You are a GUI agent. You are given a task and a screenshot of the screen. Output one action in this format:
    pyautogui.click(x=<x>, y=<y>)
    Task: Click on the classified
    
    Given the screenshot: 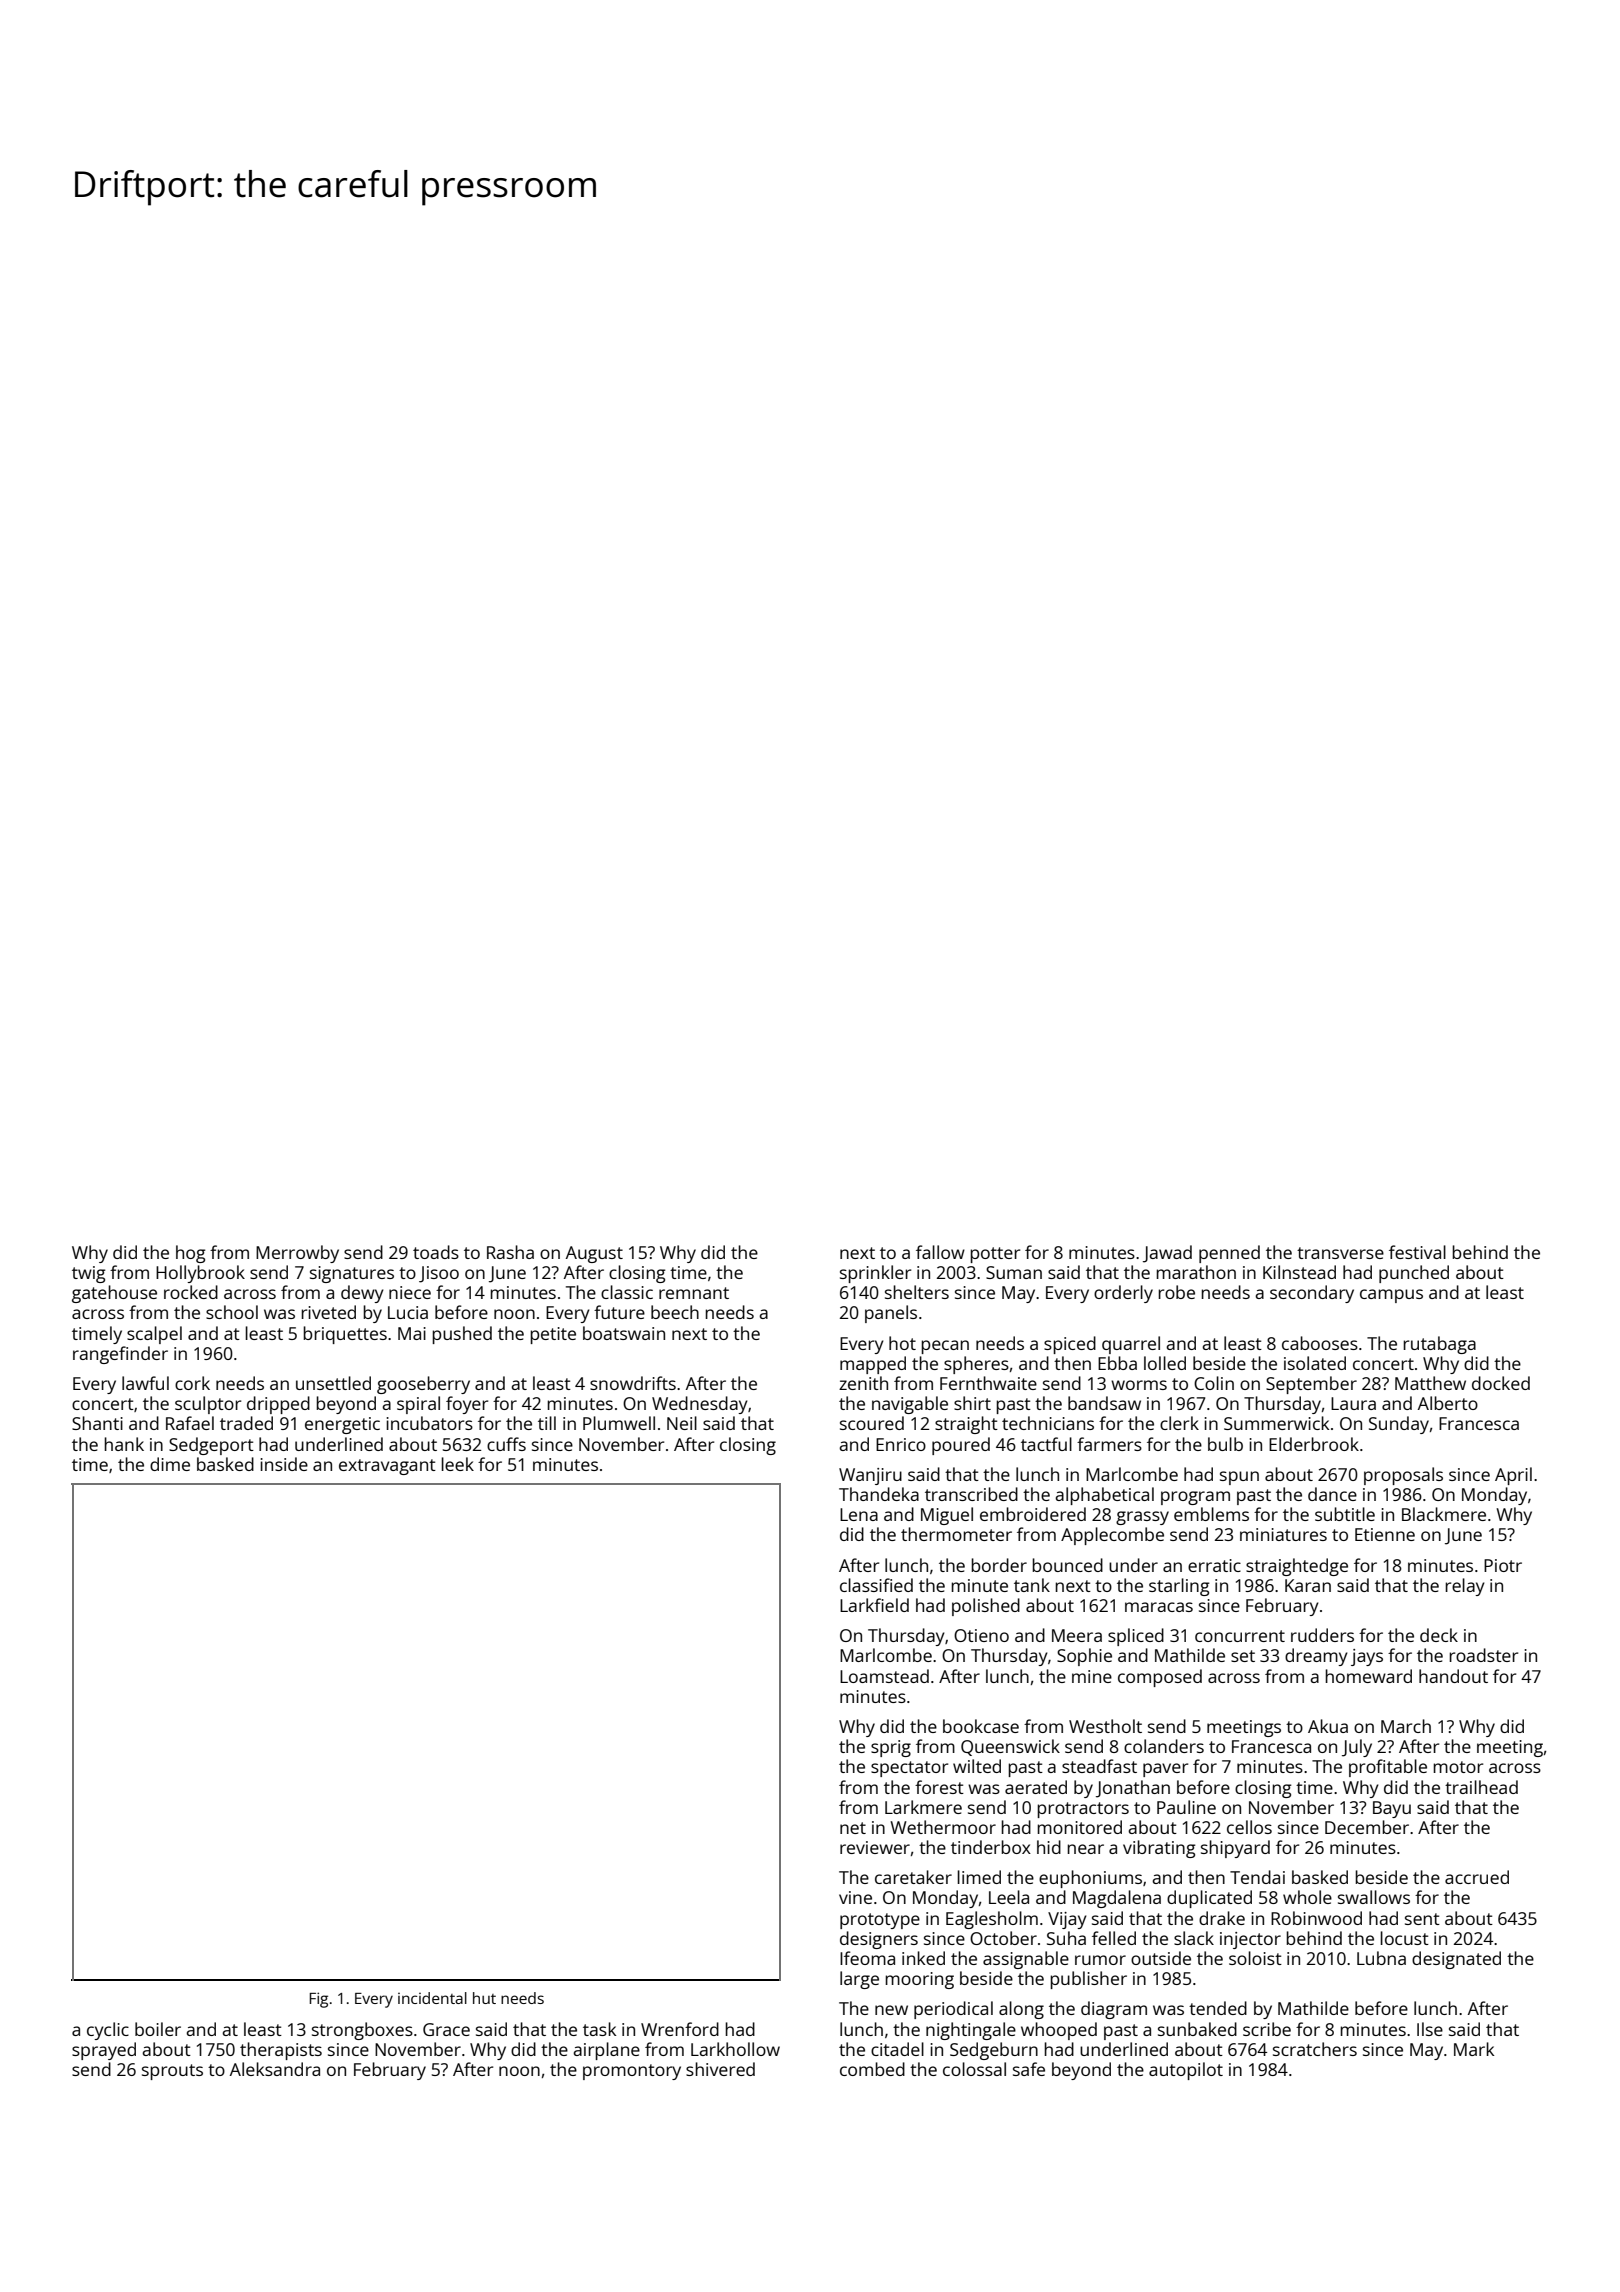 What is the action you would take?
    pyautogui.click(x=876, y=1585)
